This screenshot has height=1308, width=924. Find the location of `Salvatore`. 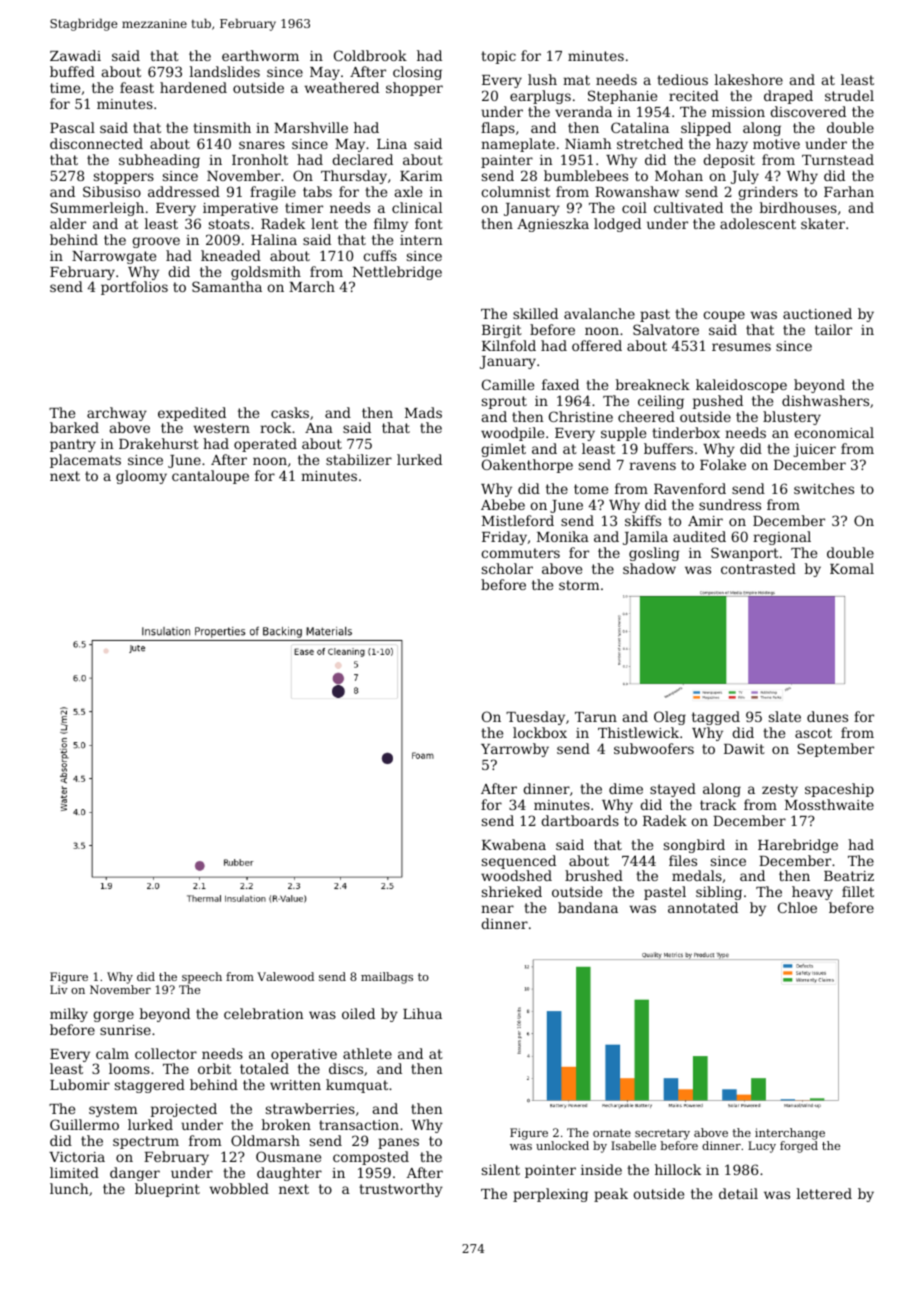

Salvatore is located at coordinates (666, 329).
